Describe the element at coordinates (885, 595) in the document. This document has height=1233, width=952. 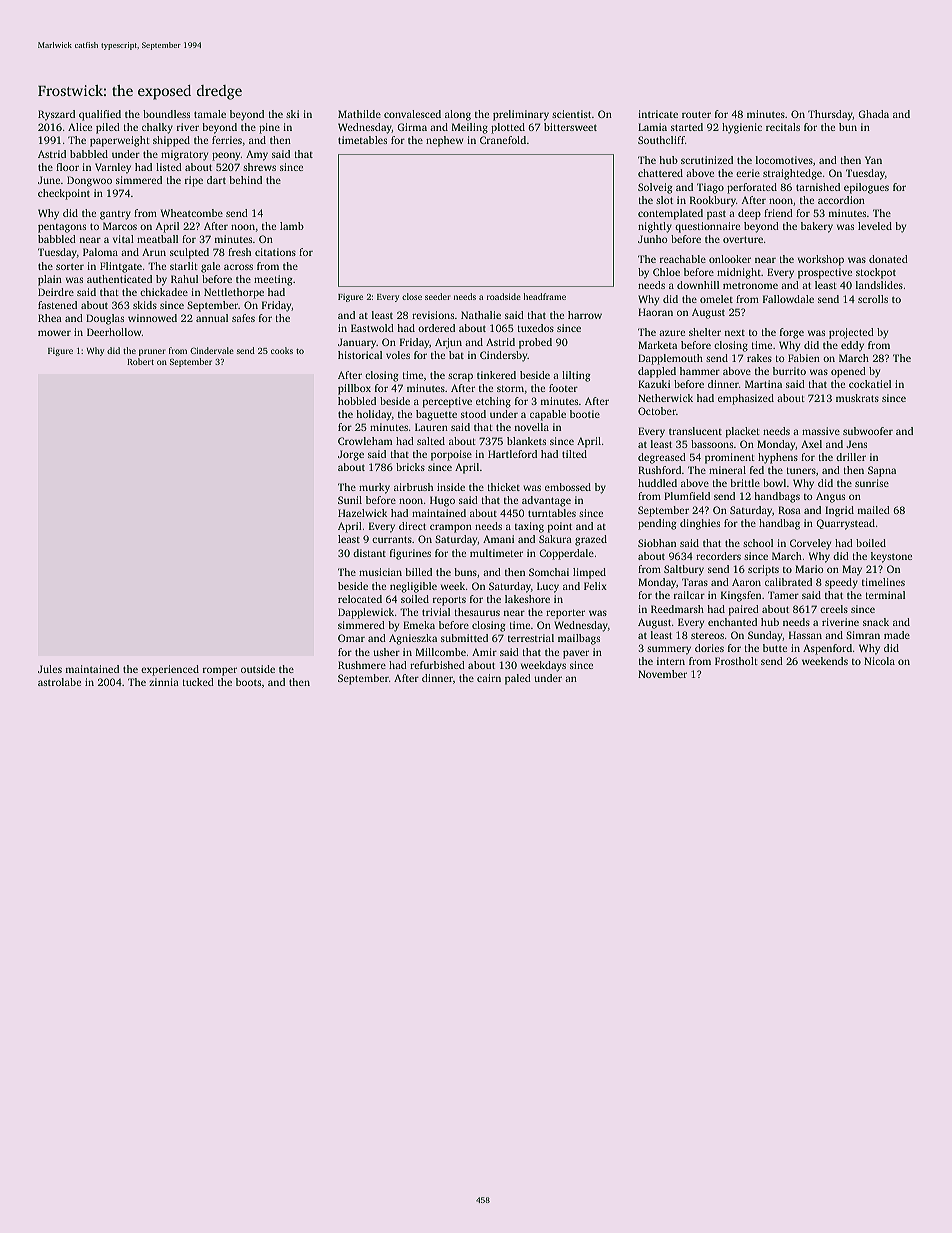
I see `terminal` at that location.
